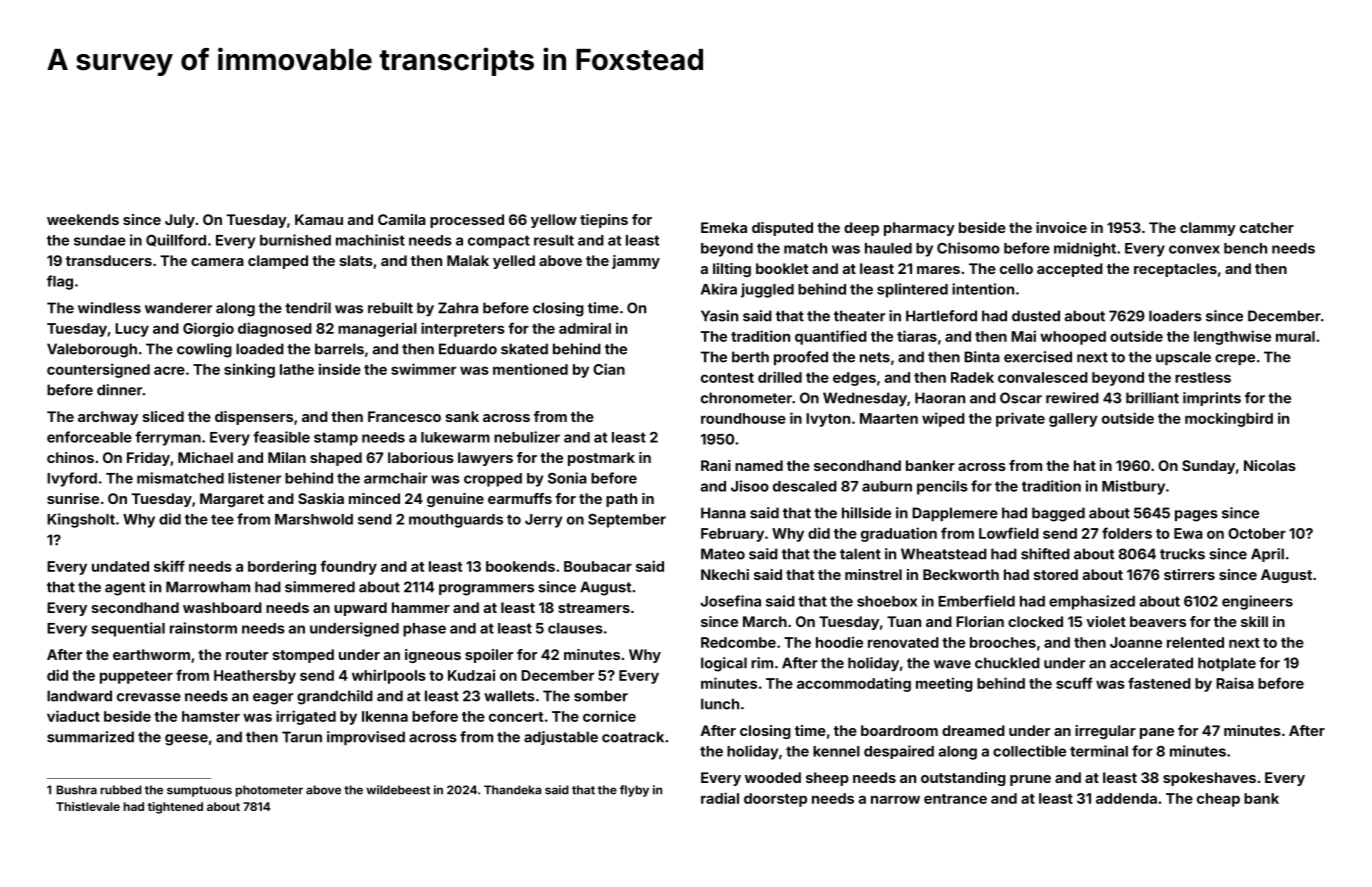 The width and height of the screenshot is (1372, 887). What do you see at coordinates (782, 229) in the screenshot?
I see `disputed` at bounding box center [782, 229].
